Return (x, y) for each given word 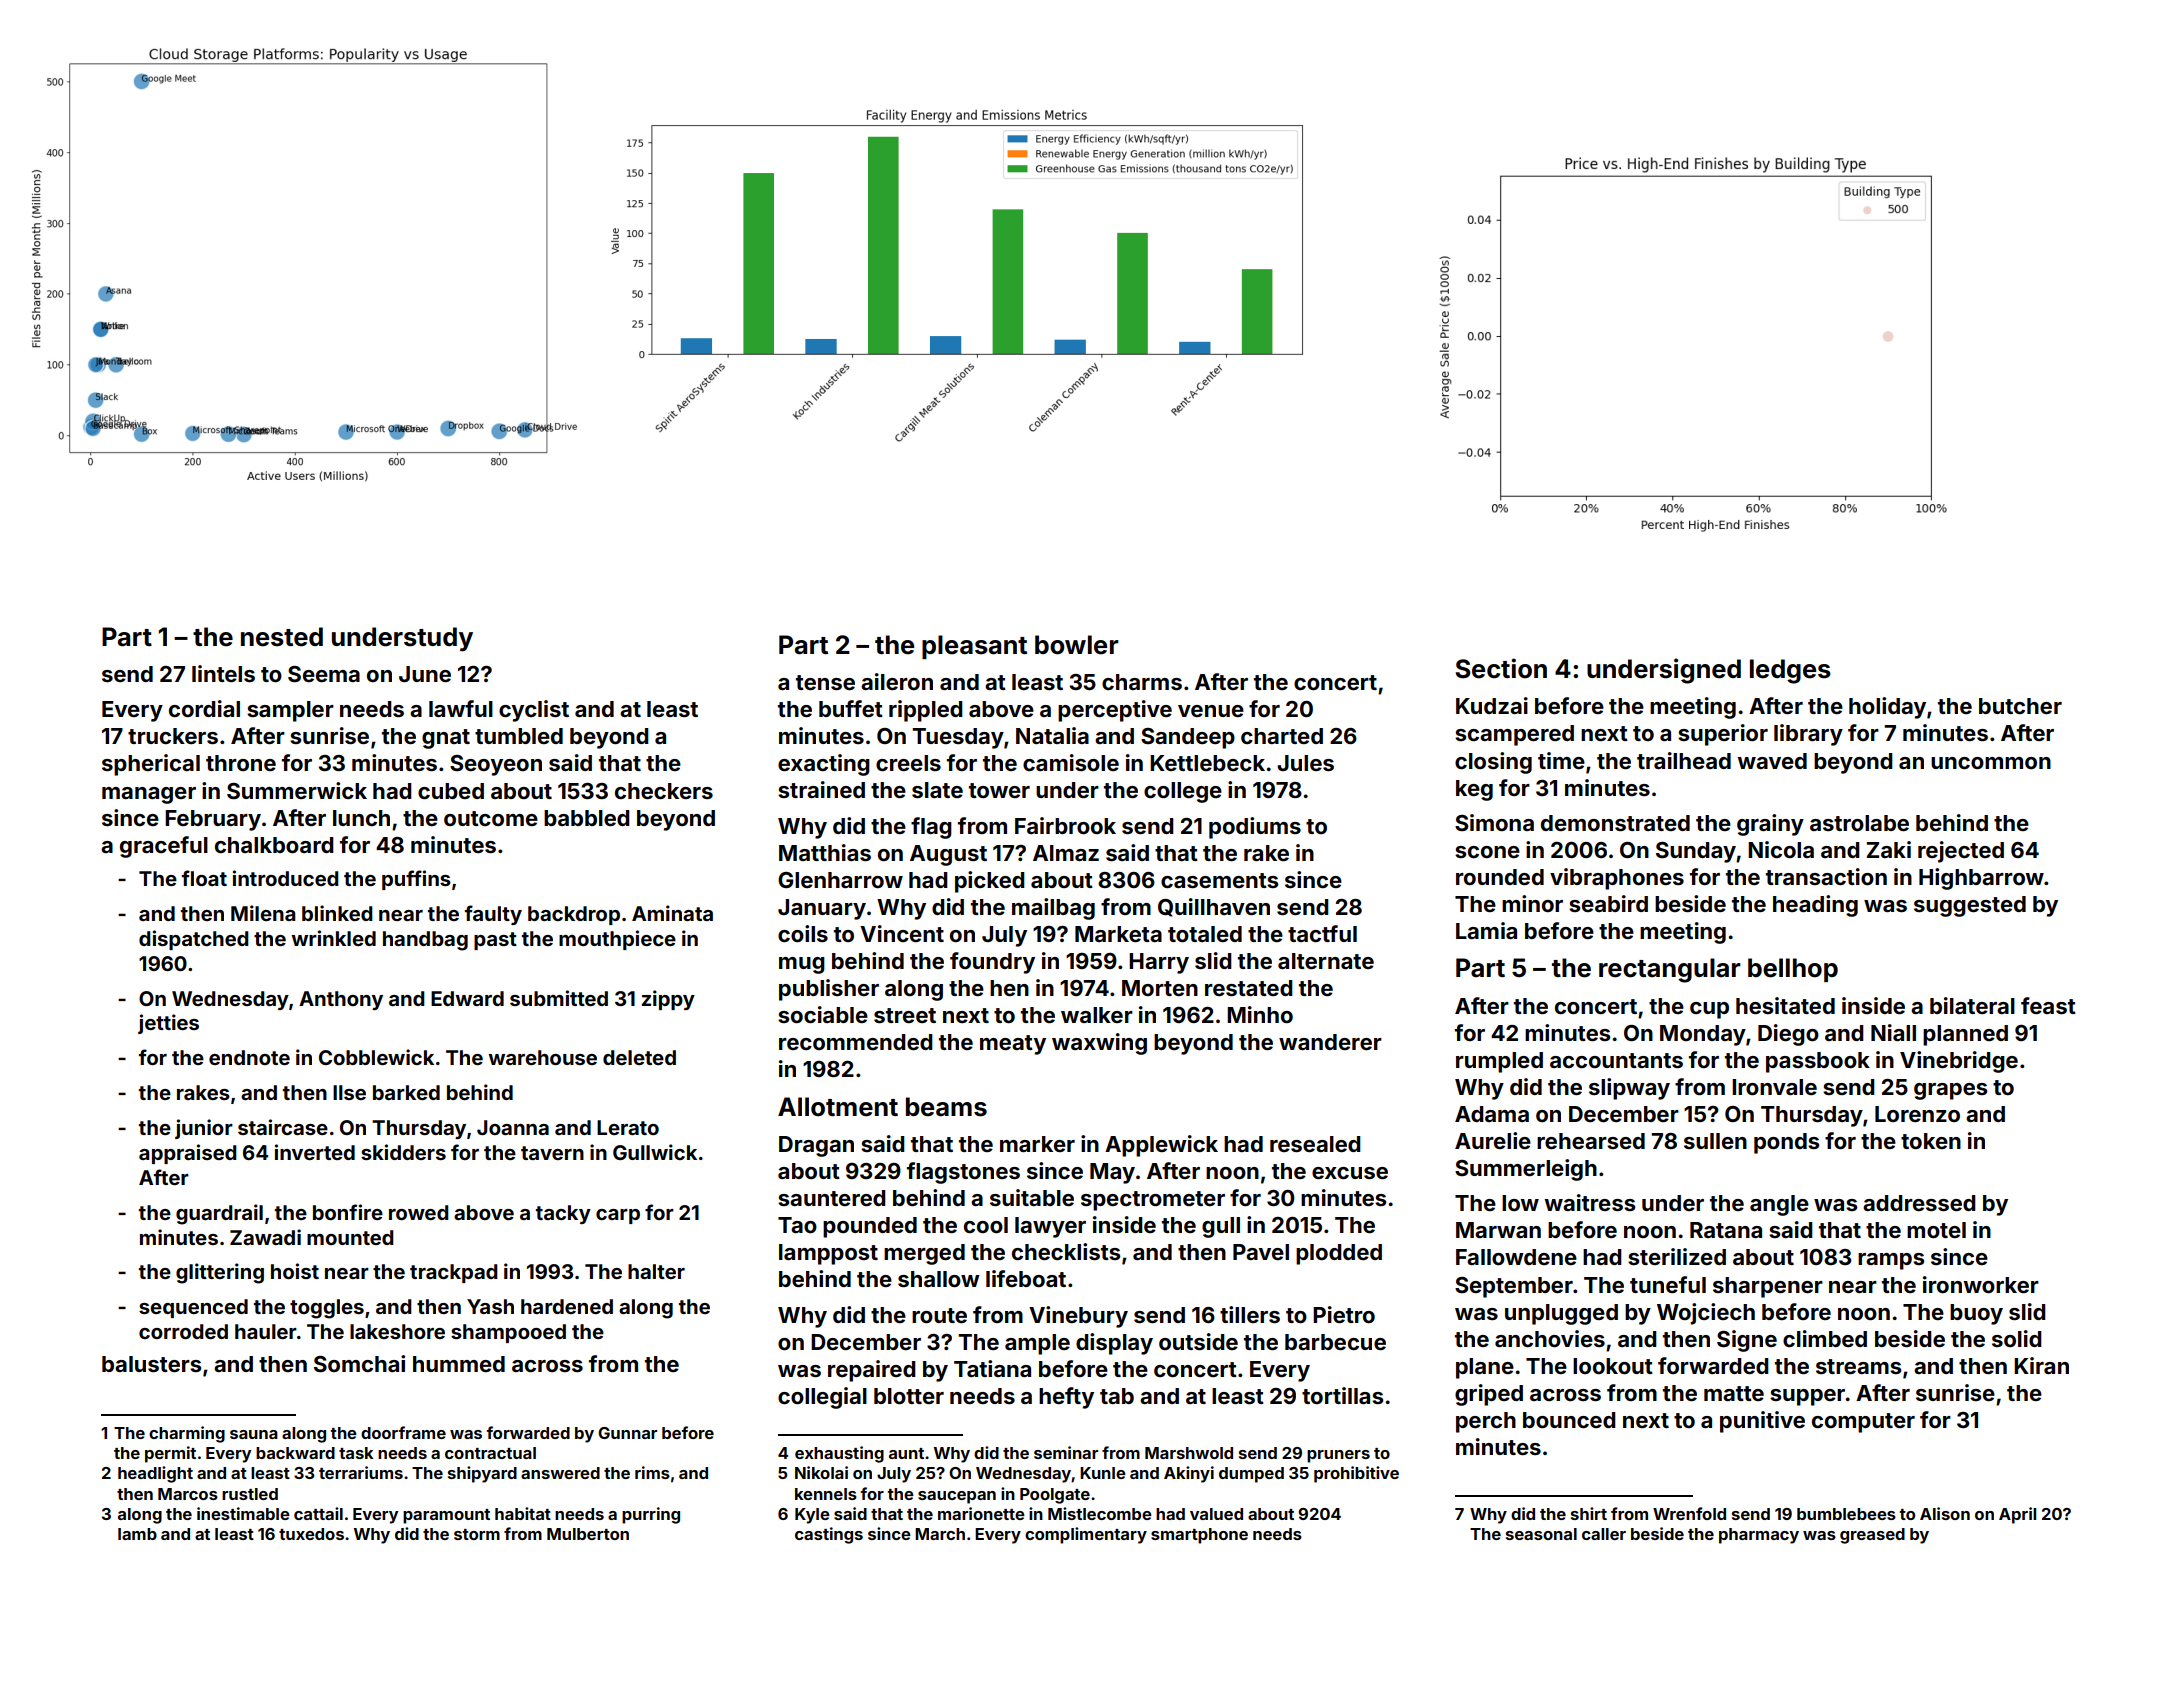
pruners (1338, 1456)
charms (1142, 682)
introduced (286, 878)
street (905, 1015)
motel (1936, 1230)
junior (204, 1129)
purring (651, 1515)
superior (1723, 735)
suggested (1970, 906)
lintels (223, 673)
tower (999, 790)
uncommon (1991, 763)
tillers (1250, 1314)
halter (656, 1271)
